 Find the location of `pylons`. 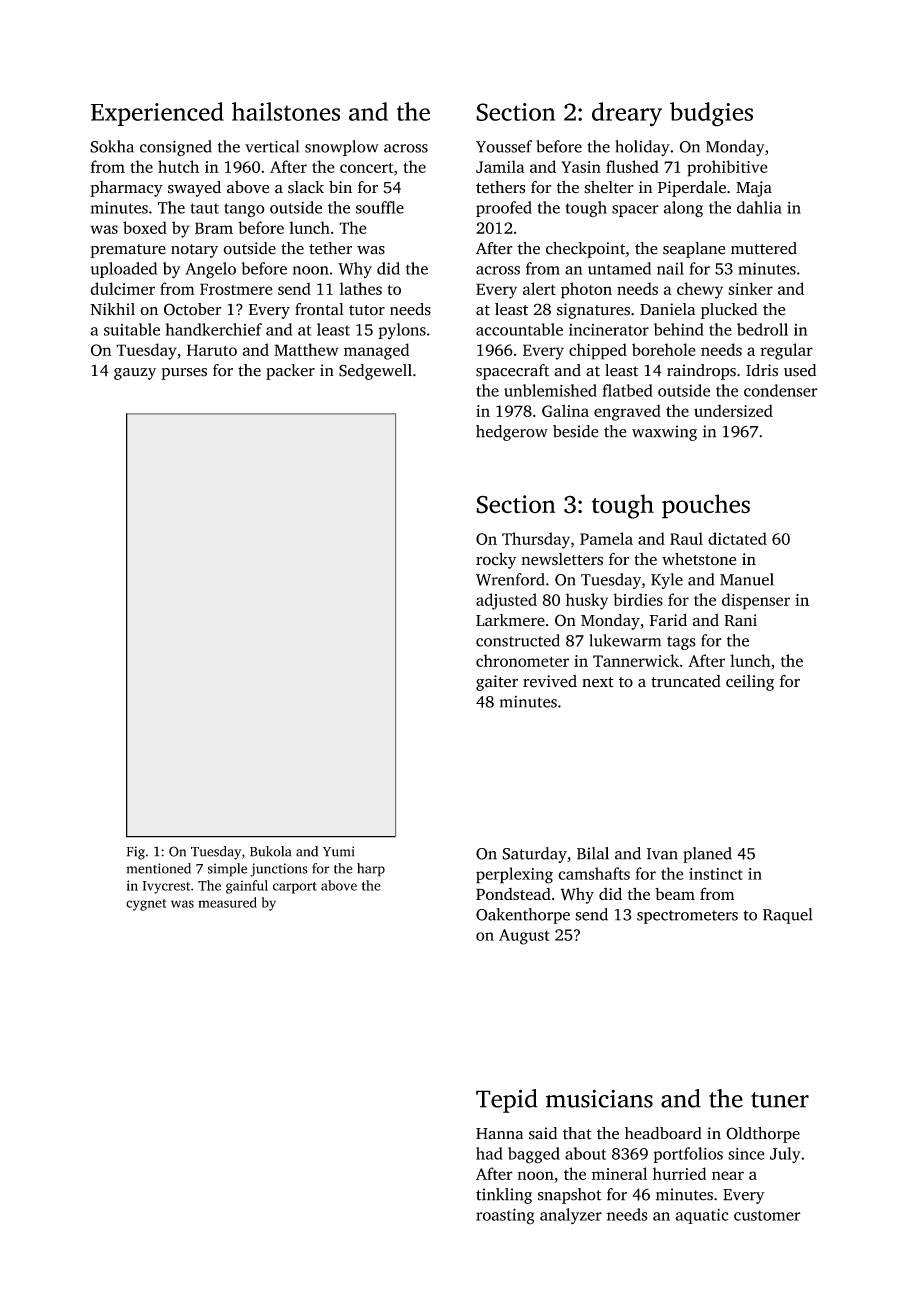

pylons is located at coordinates (402, 331).
